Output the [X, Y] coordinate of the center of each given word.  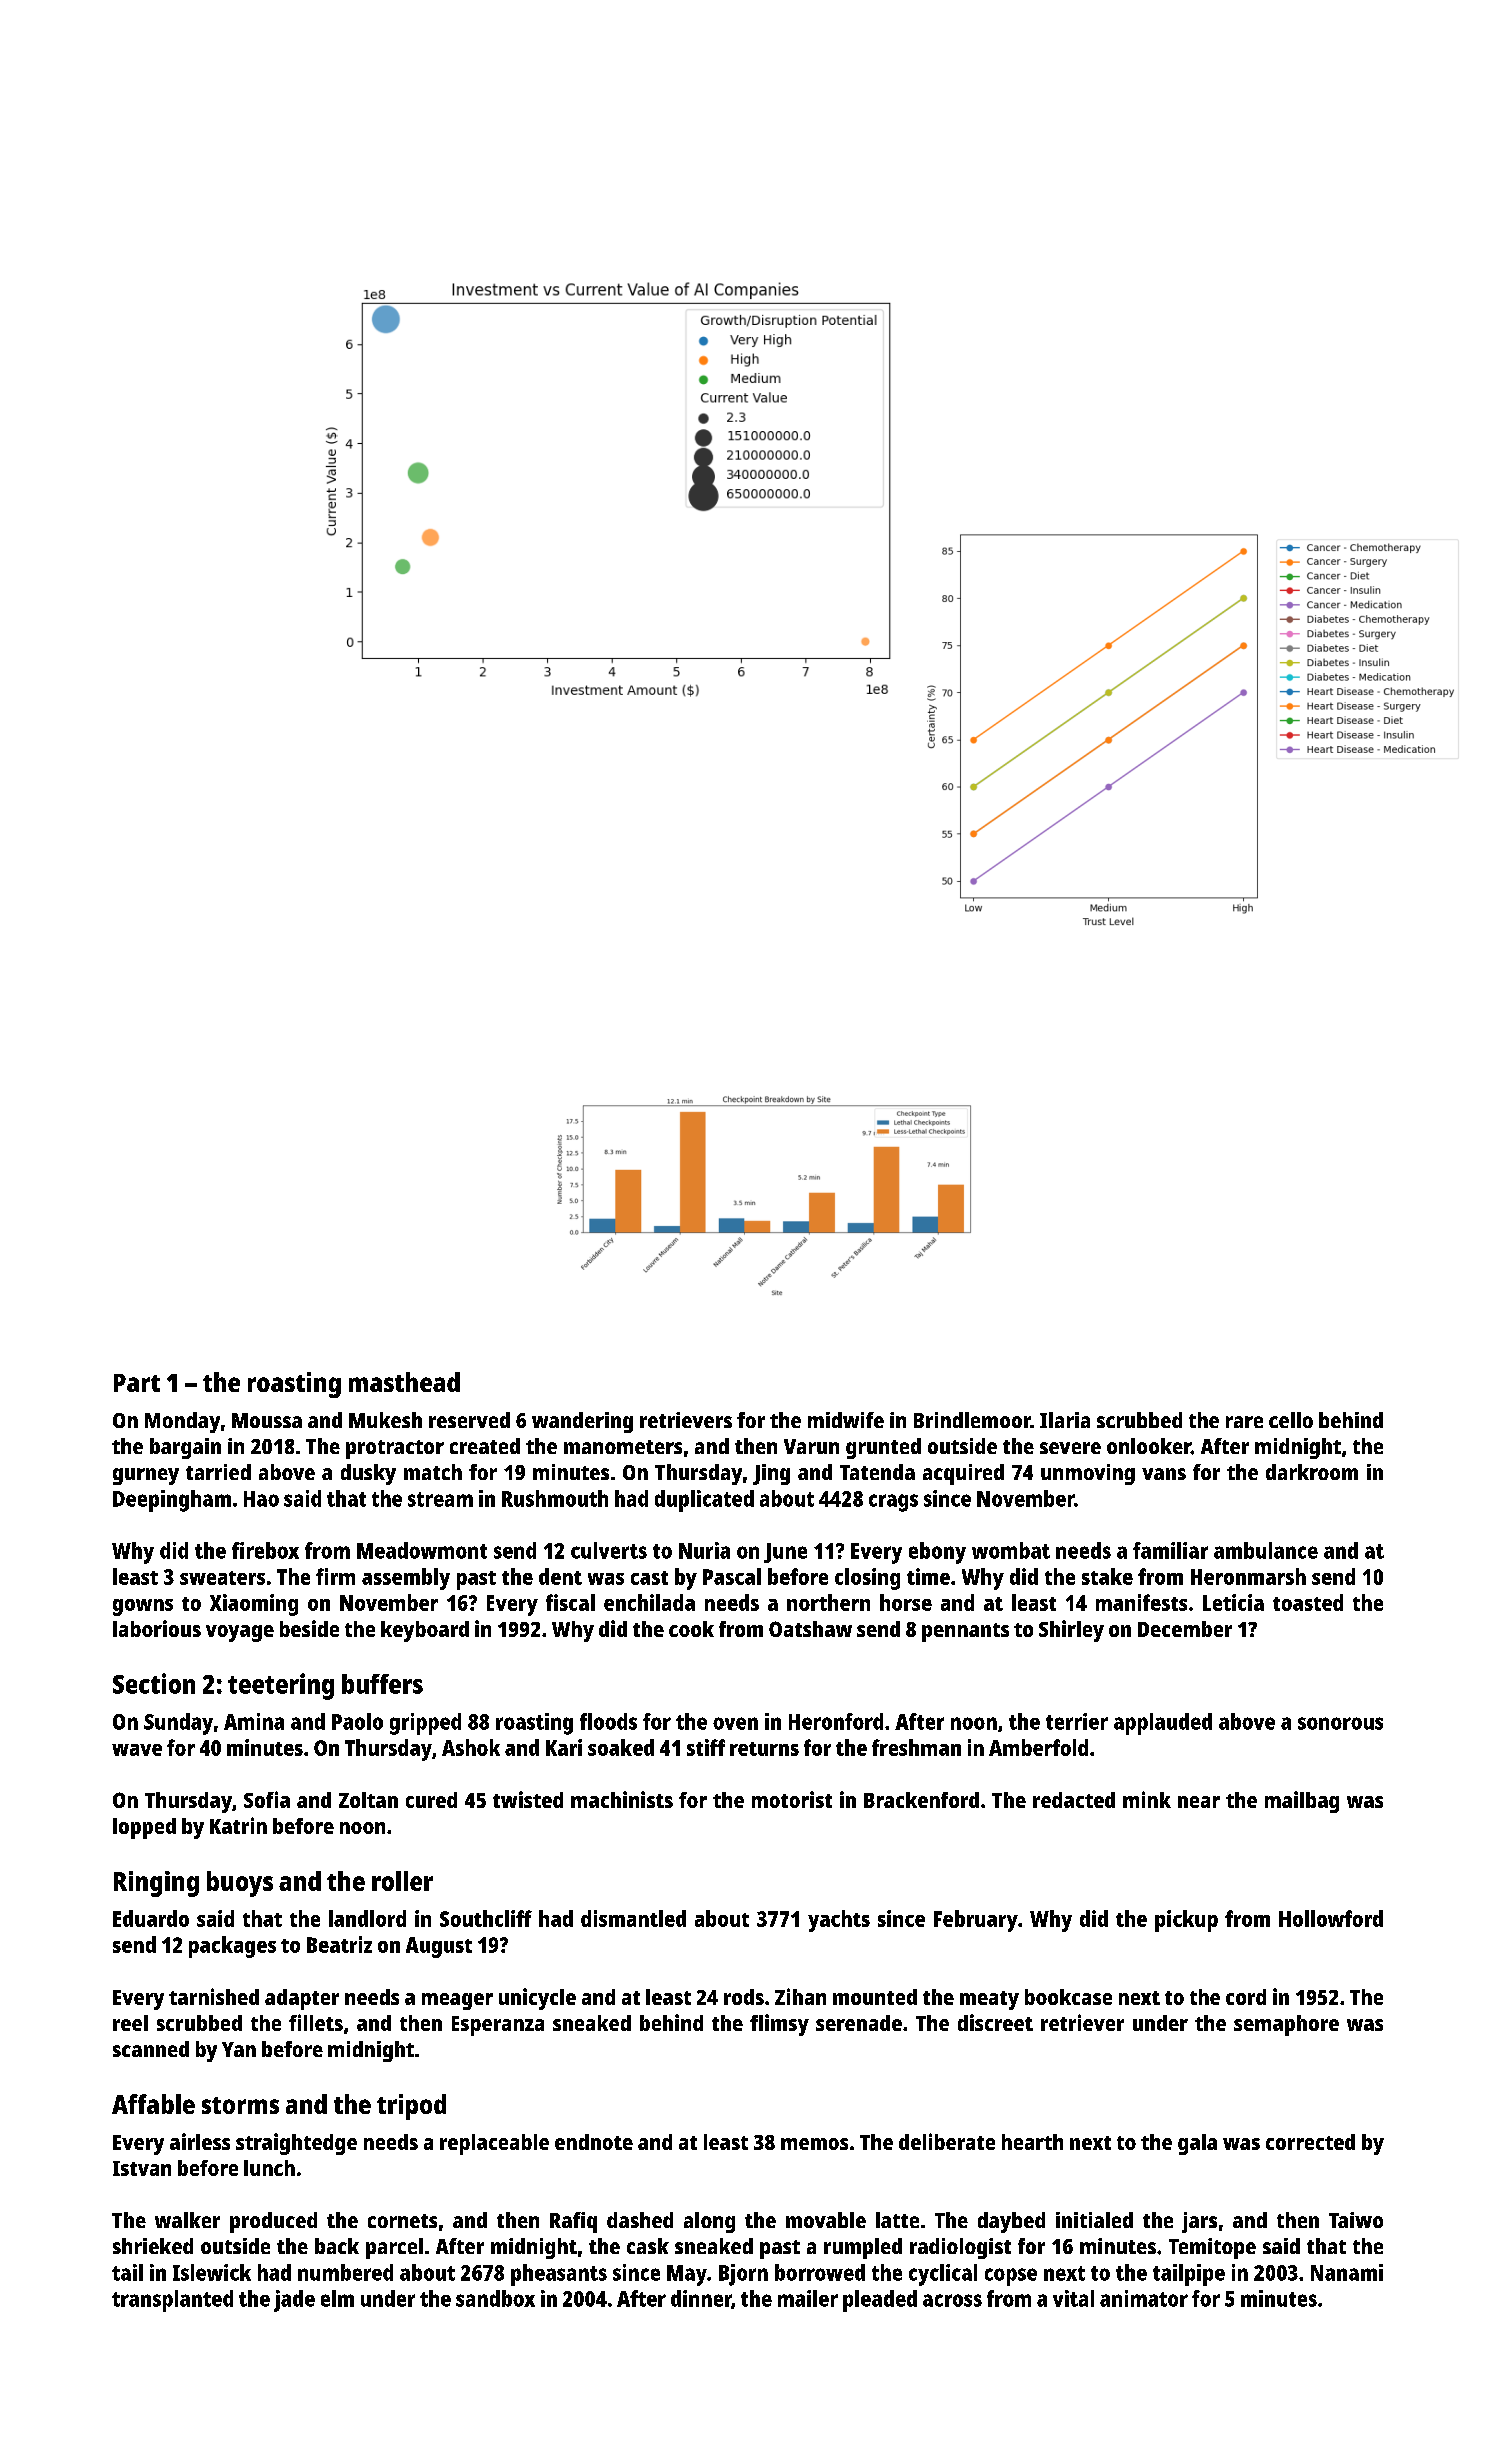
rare [1244, 1422]
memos [814, 2144]
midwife [846, 1420]
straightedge [296, 2144]
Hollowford [1331, 1918]
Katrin [238, 1825]
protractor [395, 1449]
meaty [989, 2000]
